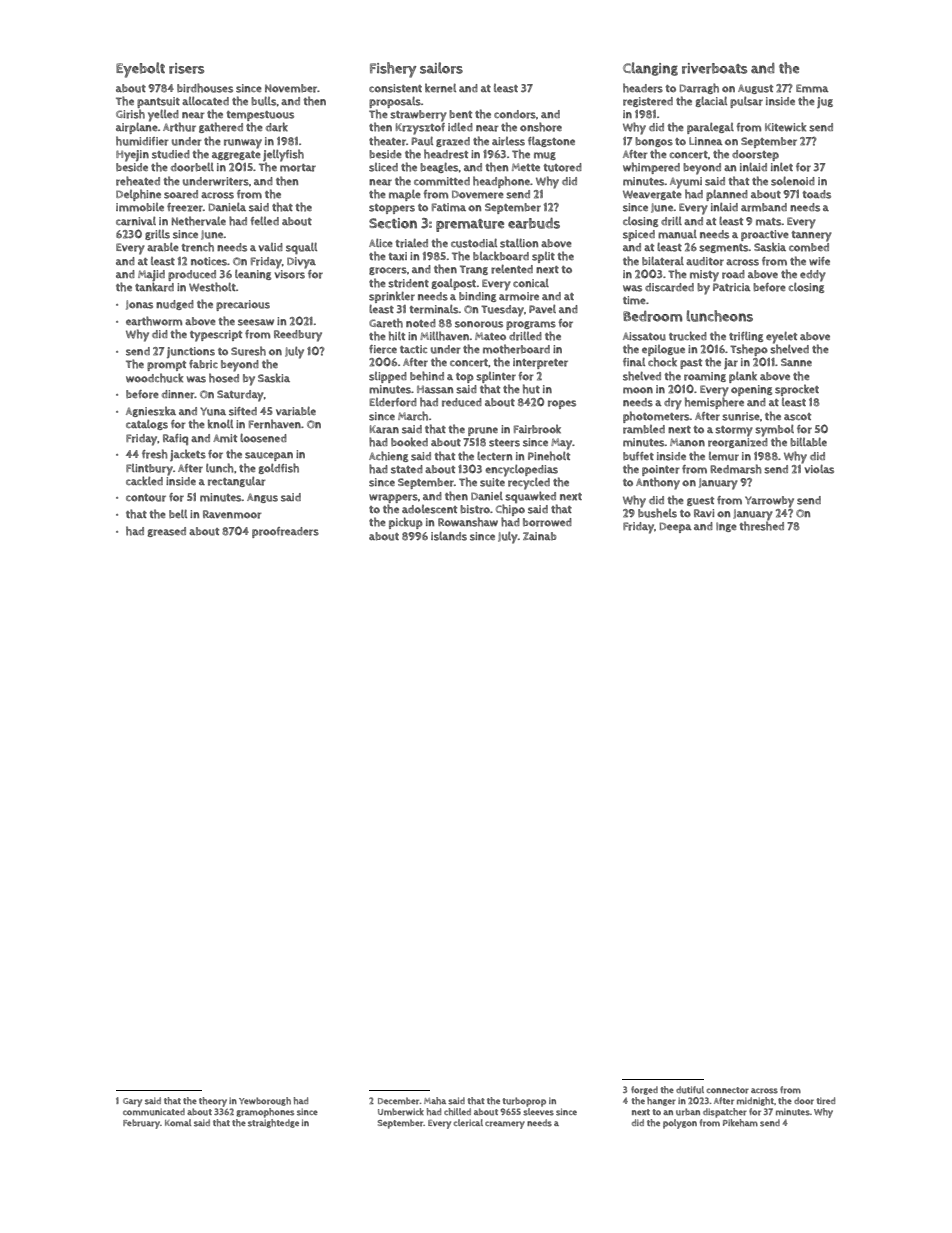 This screenshot has height=1233, width=952. Describe the element at coordinates (441, 68) in the screenshot. I see `sailors` at that location.
